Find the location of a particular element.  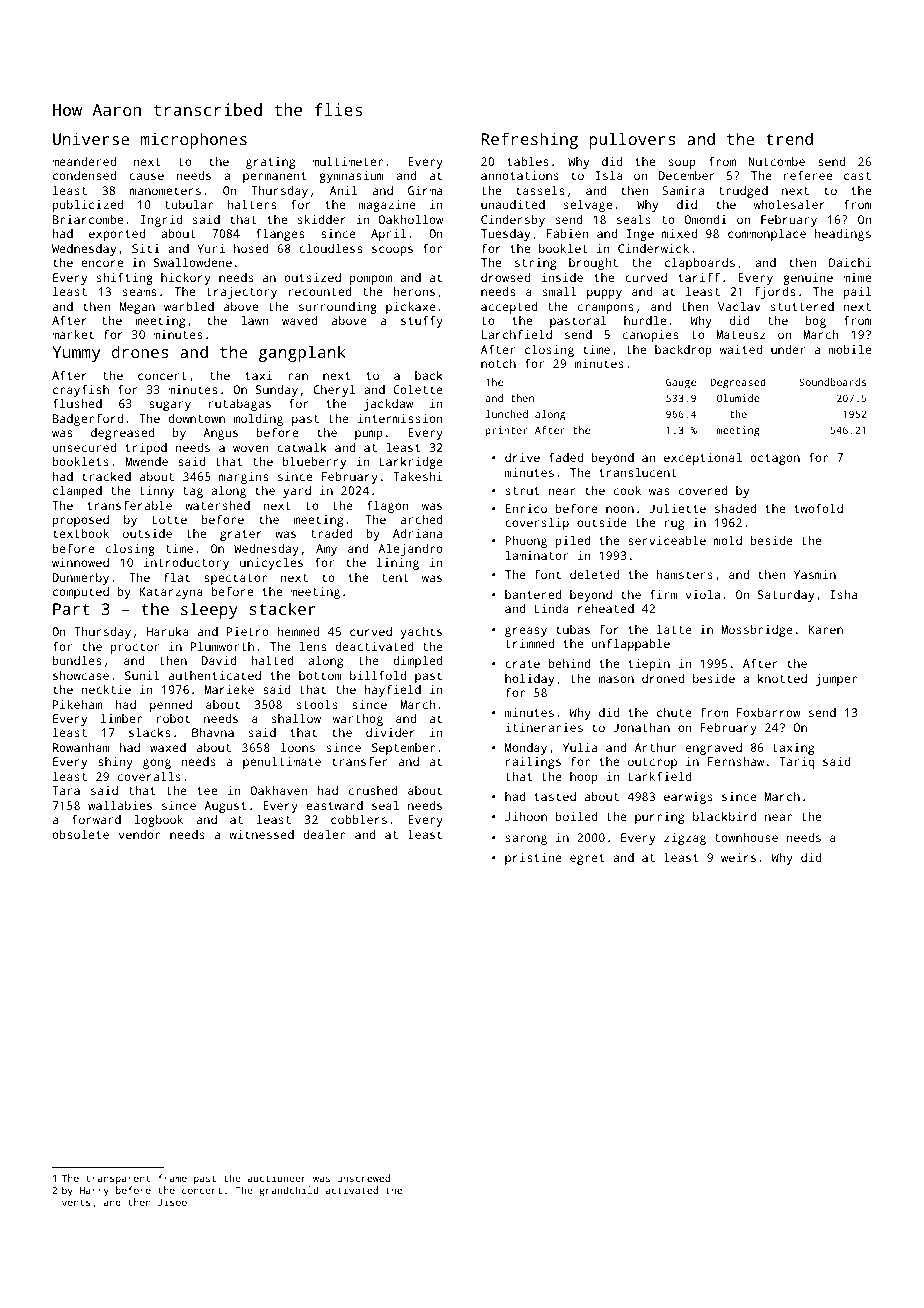

Badgerford is located at coordinates (88, 420).
